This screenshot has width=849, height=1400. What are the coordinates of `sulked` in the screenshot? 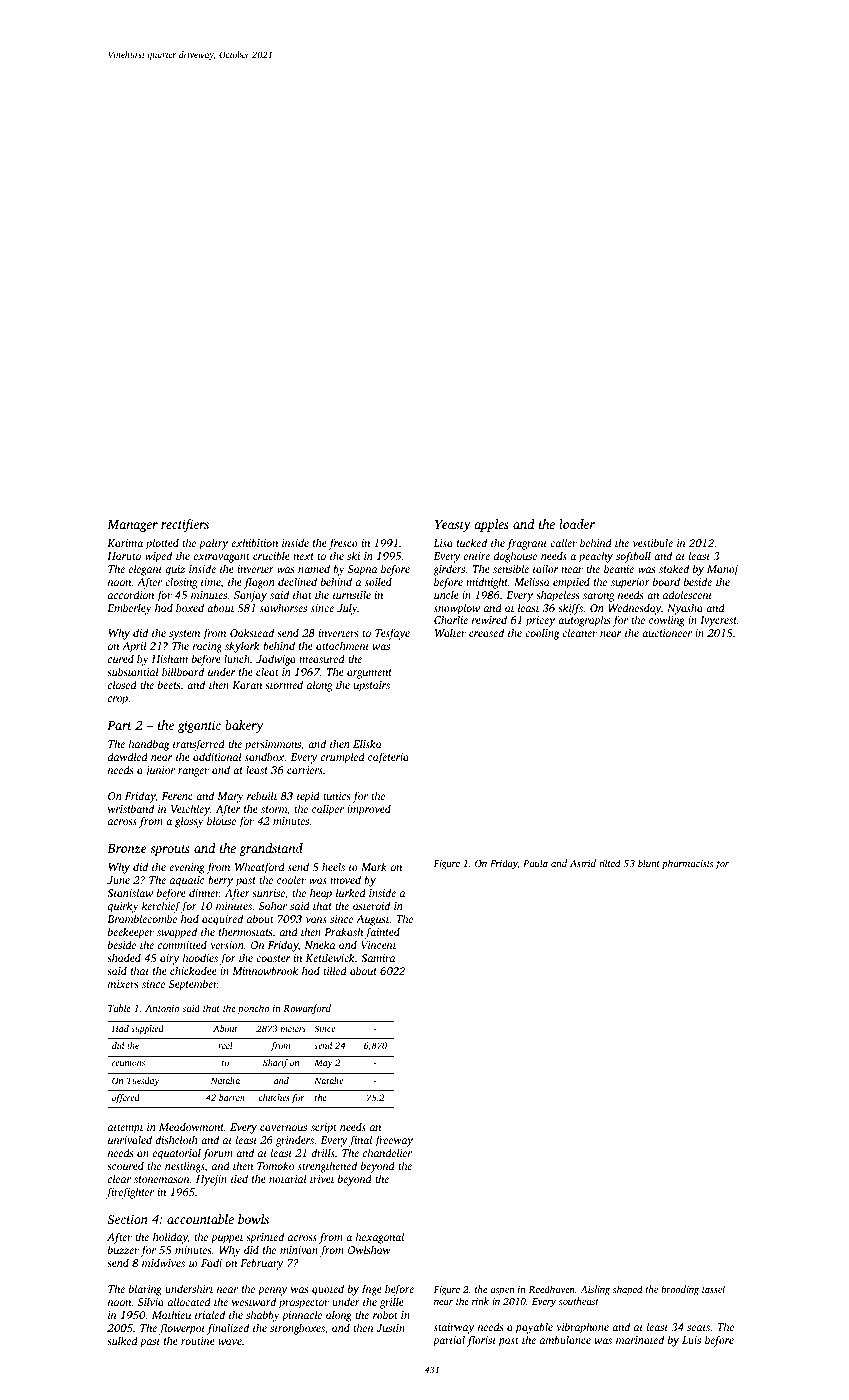 It's located at (122, 1340).
